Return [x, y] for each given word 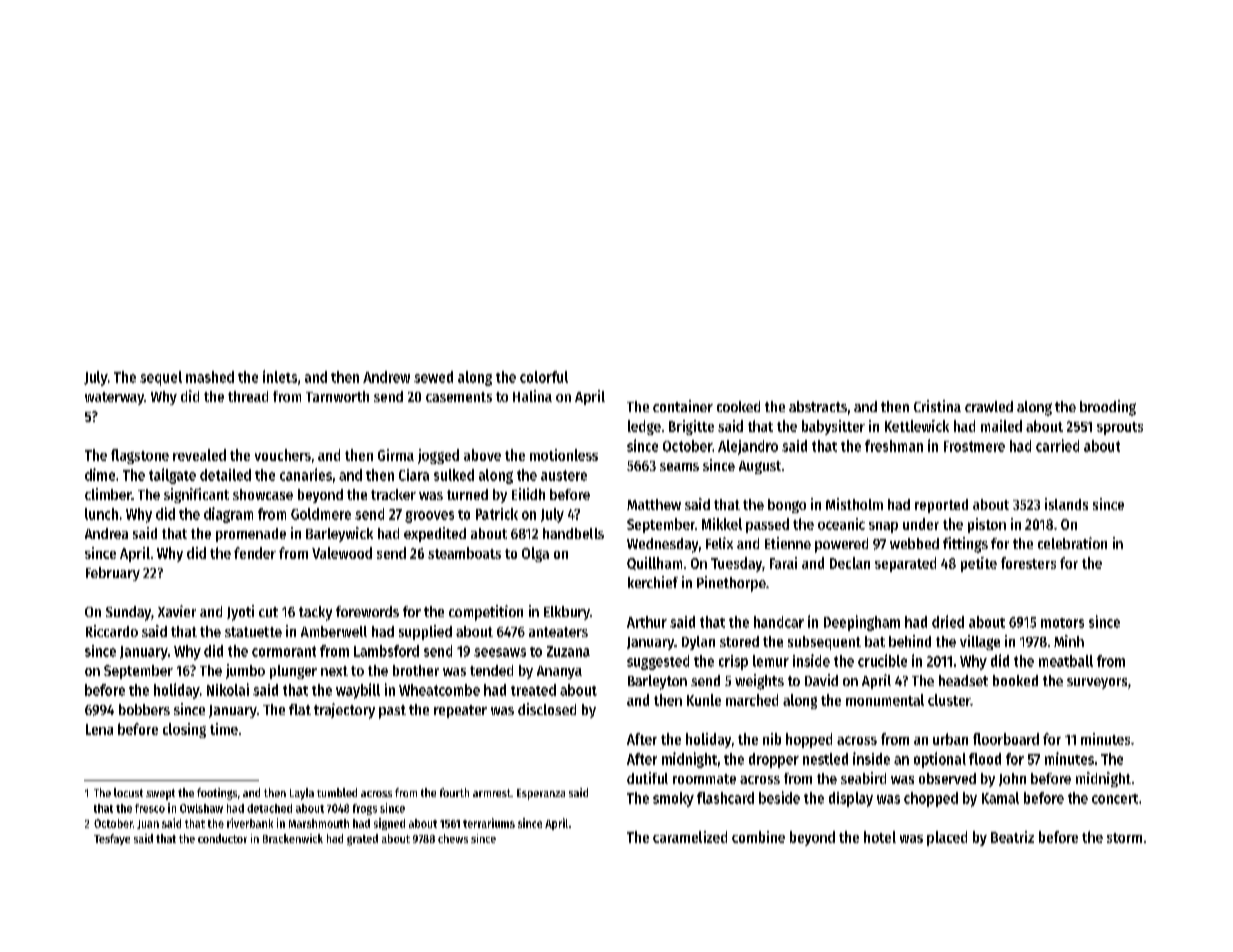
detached [269, 808]
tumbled [337, 792]
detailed [225, 475]
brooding [1108, 408]
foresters [1028, 563]
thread [248, 396]
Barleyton [657, 682]
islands [1066, 504]
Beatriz [1012, 837]
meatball [1066, 661]
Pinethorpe [731, 584]
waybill [358, 691]
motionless [564, 455]
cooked [738, 406]
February [113, 574]
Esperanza [541, 794]
